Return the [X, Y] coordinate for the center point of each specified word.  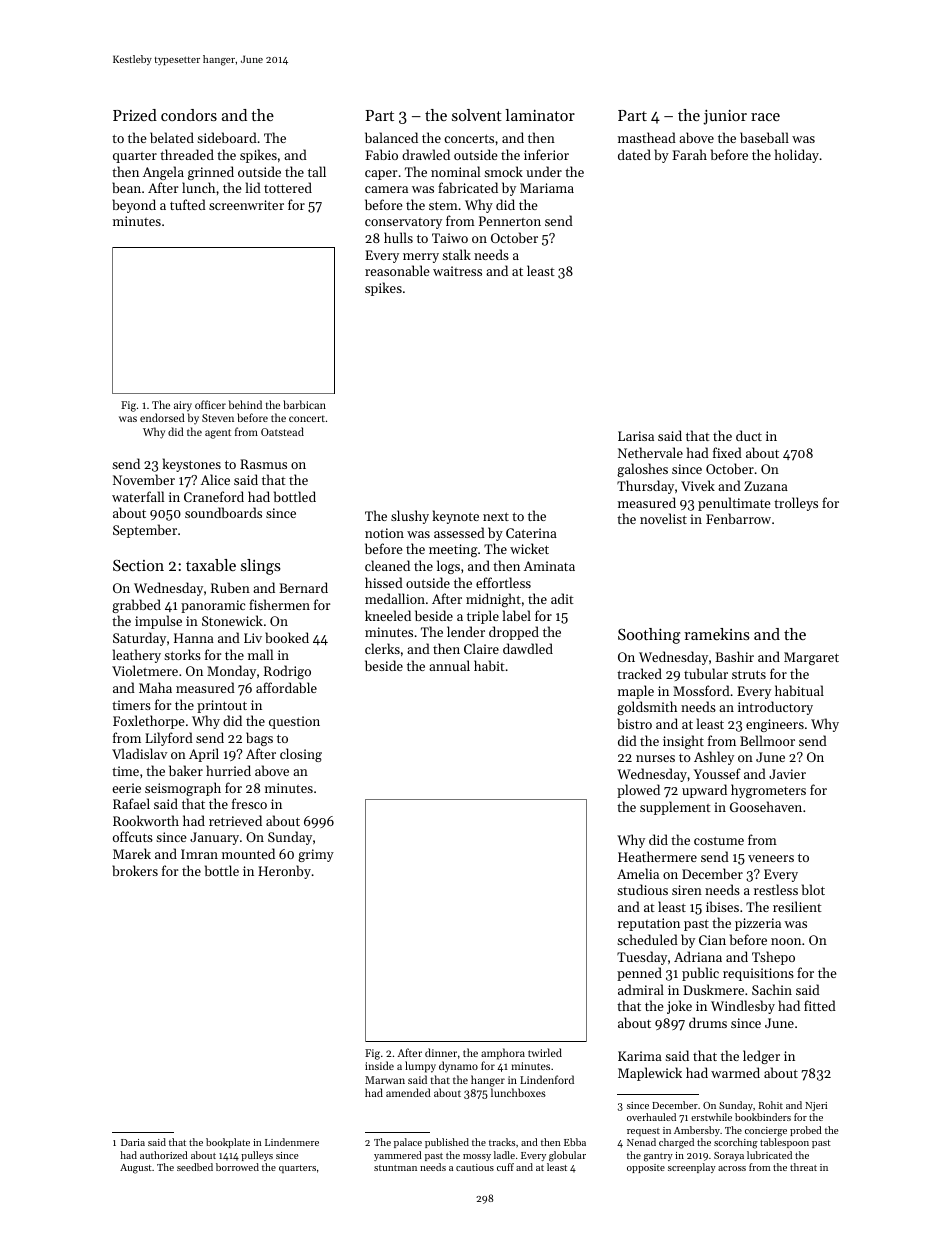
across [732, 1168]
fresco [249, 803]
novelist [663, 518]
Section [138, 565]
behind [245, 404]
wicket [529, 548]
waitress [457, 271]
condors [189, 115]
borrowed [237, 1167]
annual [449, 665]
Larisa [636, 436]
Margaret [811, 658]
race [765, 117]
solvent [477, 115]
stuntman [395, 1168]
